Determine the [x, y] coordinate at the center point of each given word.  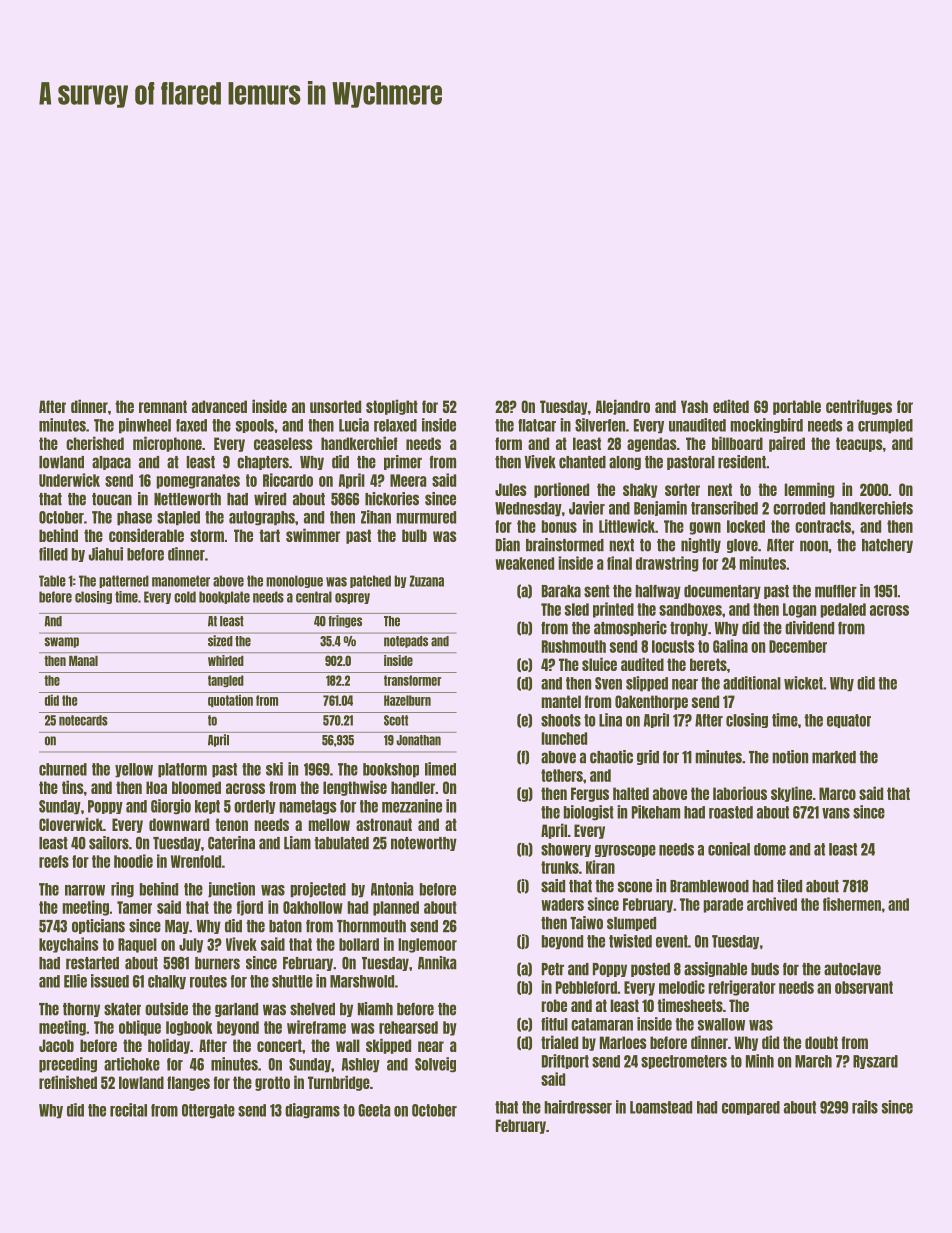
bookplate [224, 597]
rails [865, 1107]
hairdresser [578, 1107]
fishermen [852, 904]
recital [128, 1110]
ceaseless [283, 443]
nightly [701, 545]
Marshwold [362, 981]
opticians [98, 926]
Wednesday [528, 509]
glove [742, 546]
